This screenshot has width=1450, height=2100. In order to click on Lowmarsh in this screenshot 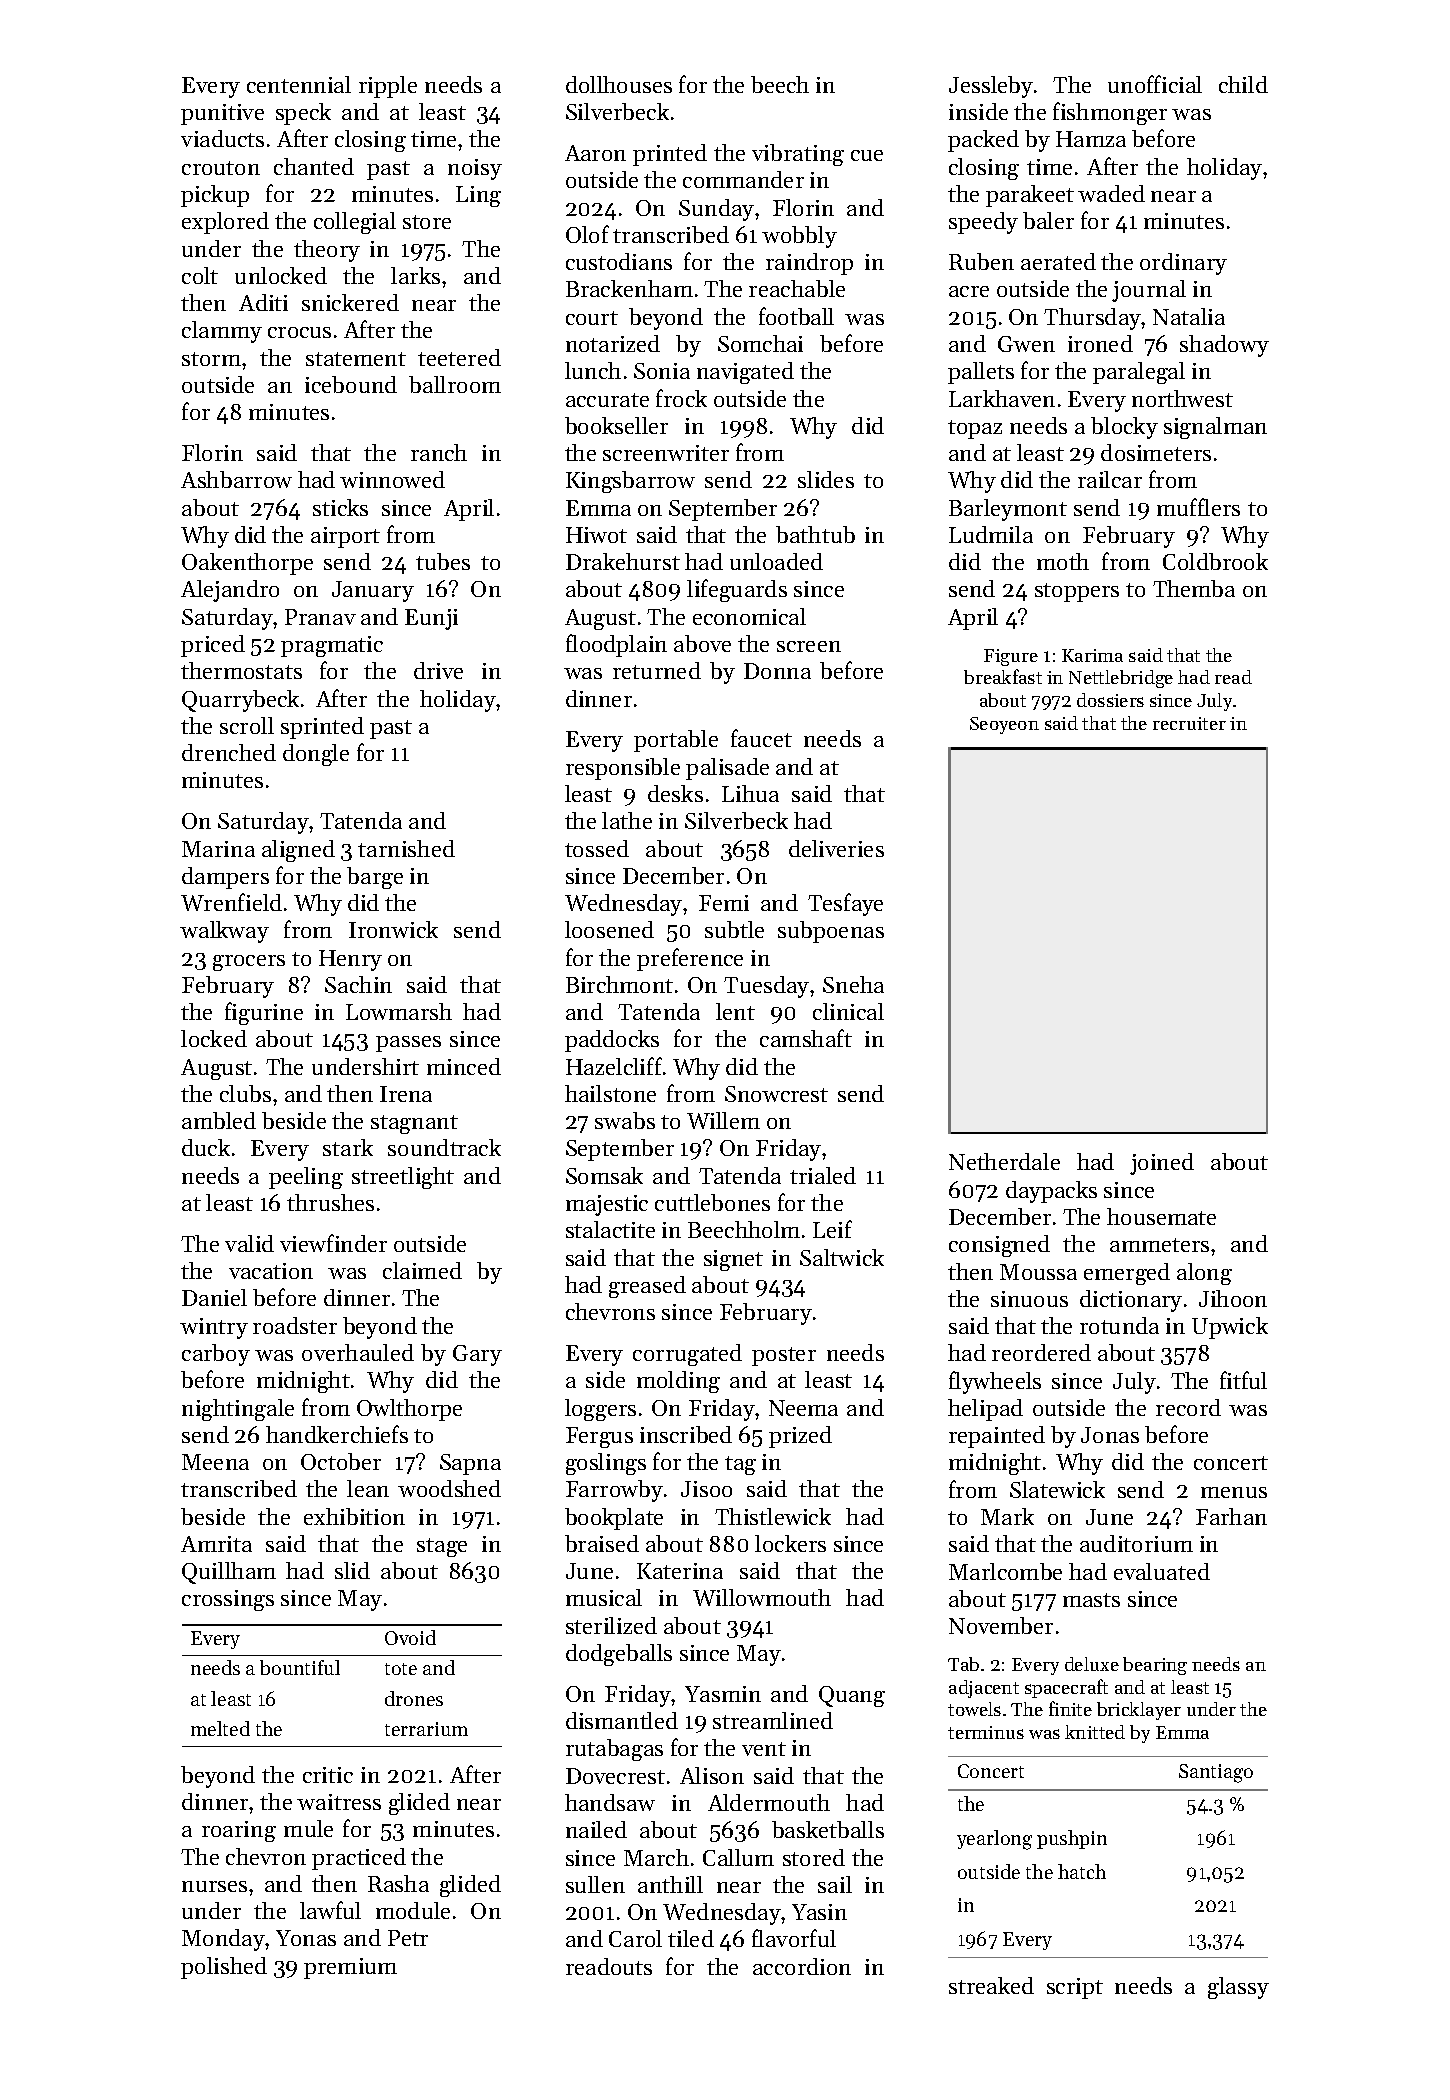, I will do `click(399, 1011)`.
